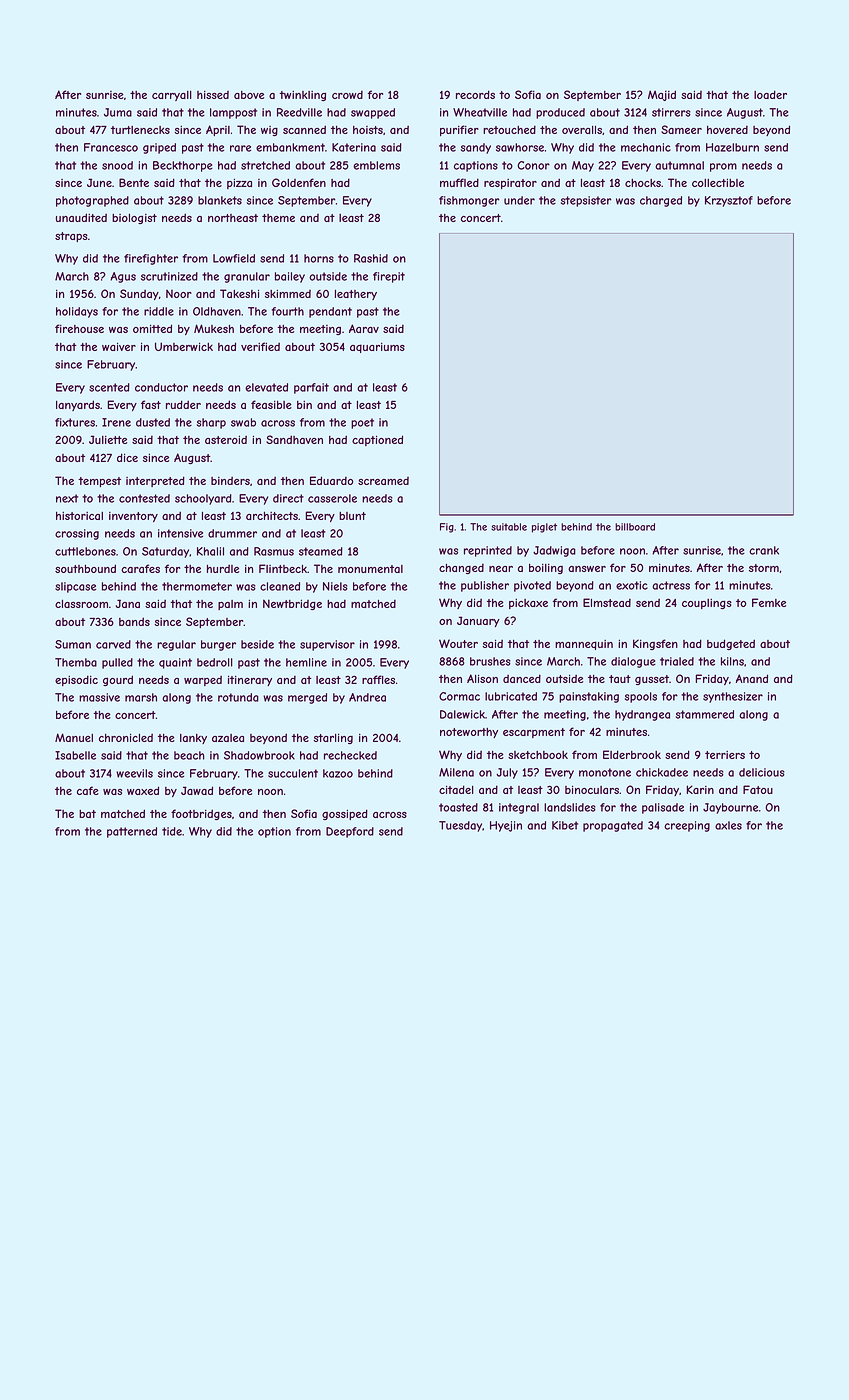 The width and height of the screenshot is (849, 1400). What do you see at coordinates (671, 112) in the screenshot?
I see `stirrers` at bounding box center [671, 112].
